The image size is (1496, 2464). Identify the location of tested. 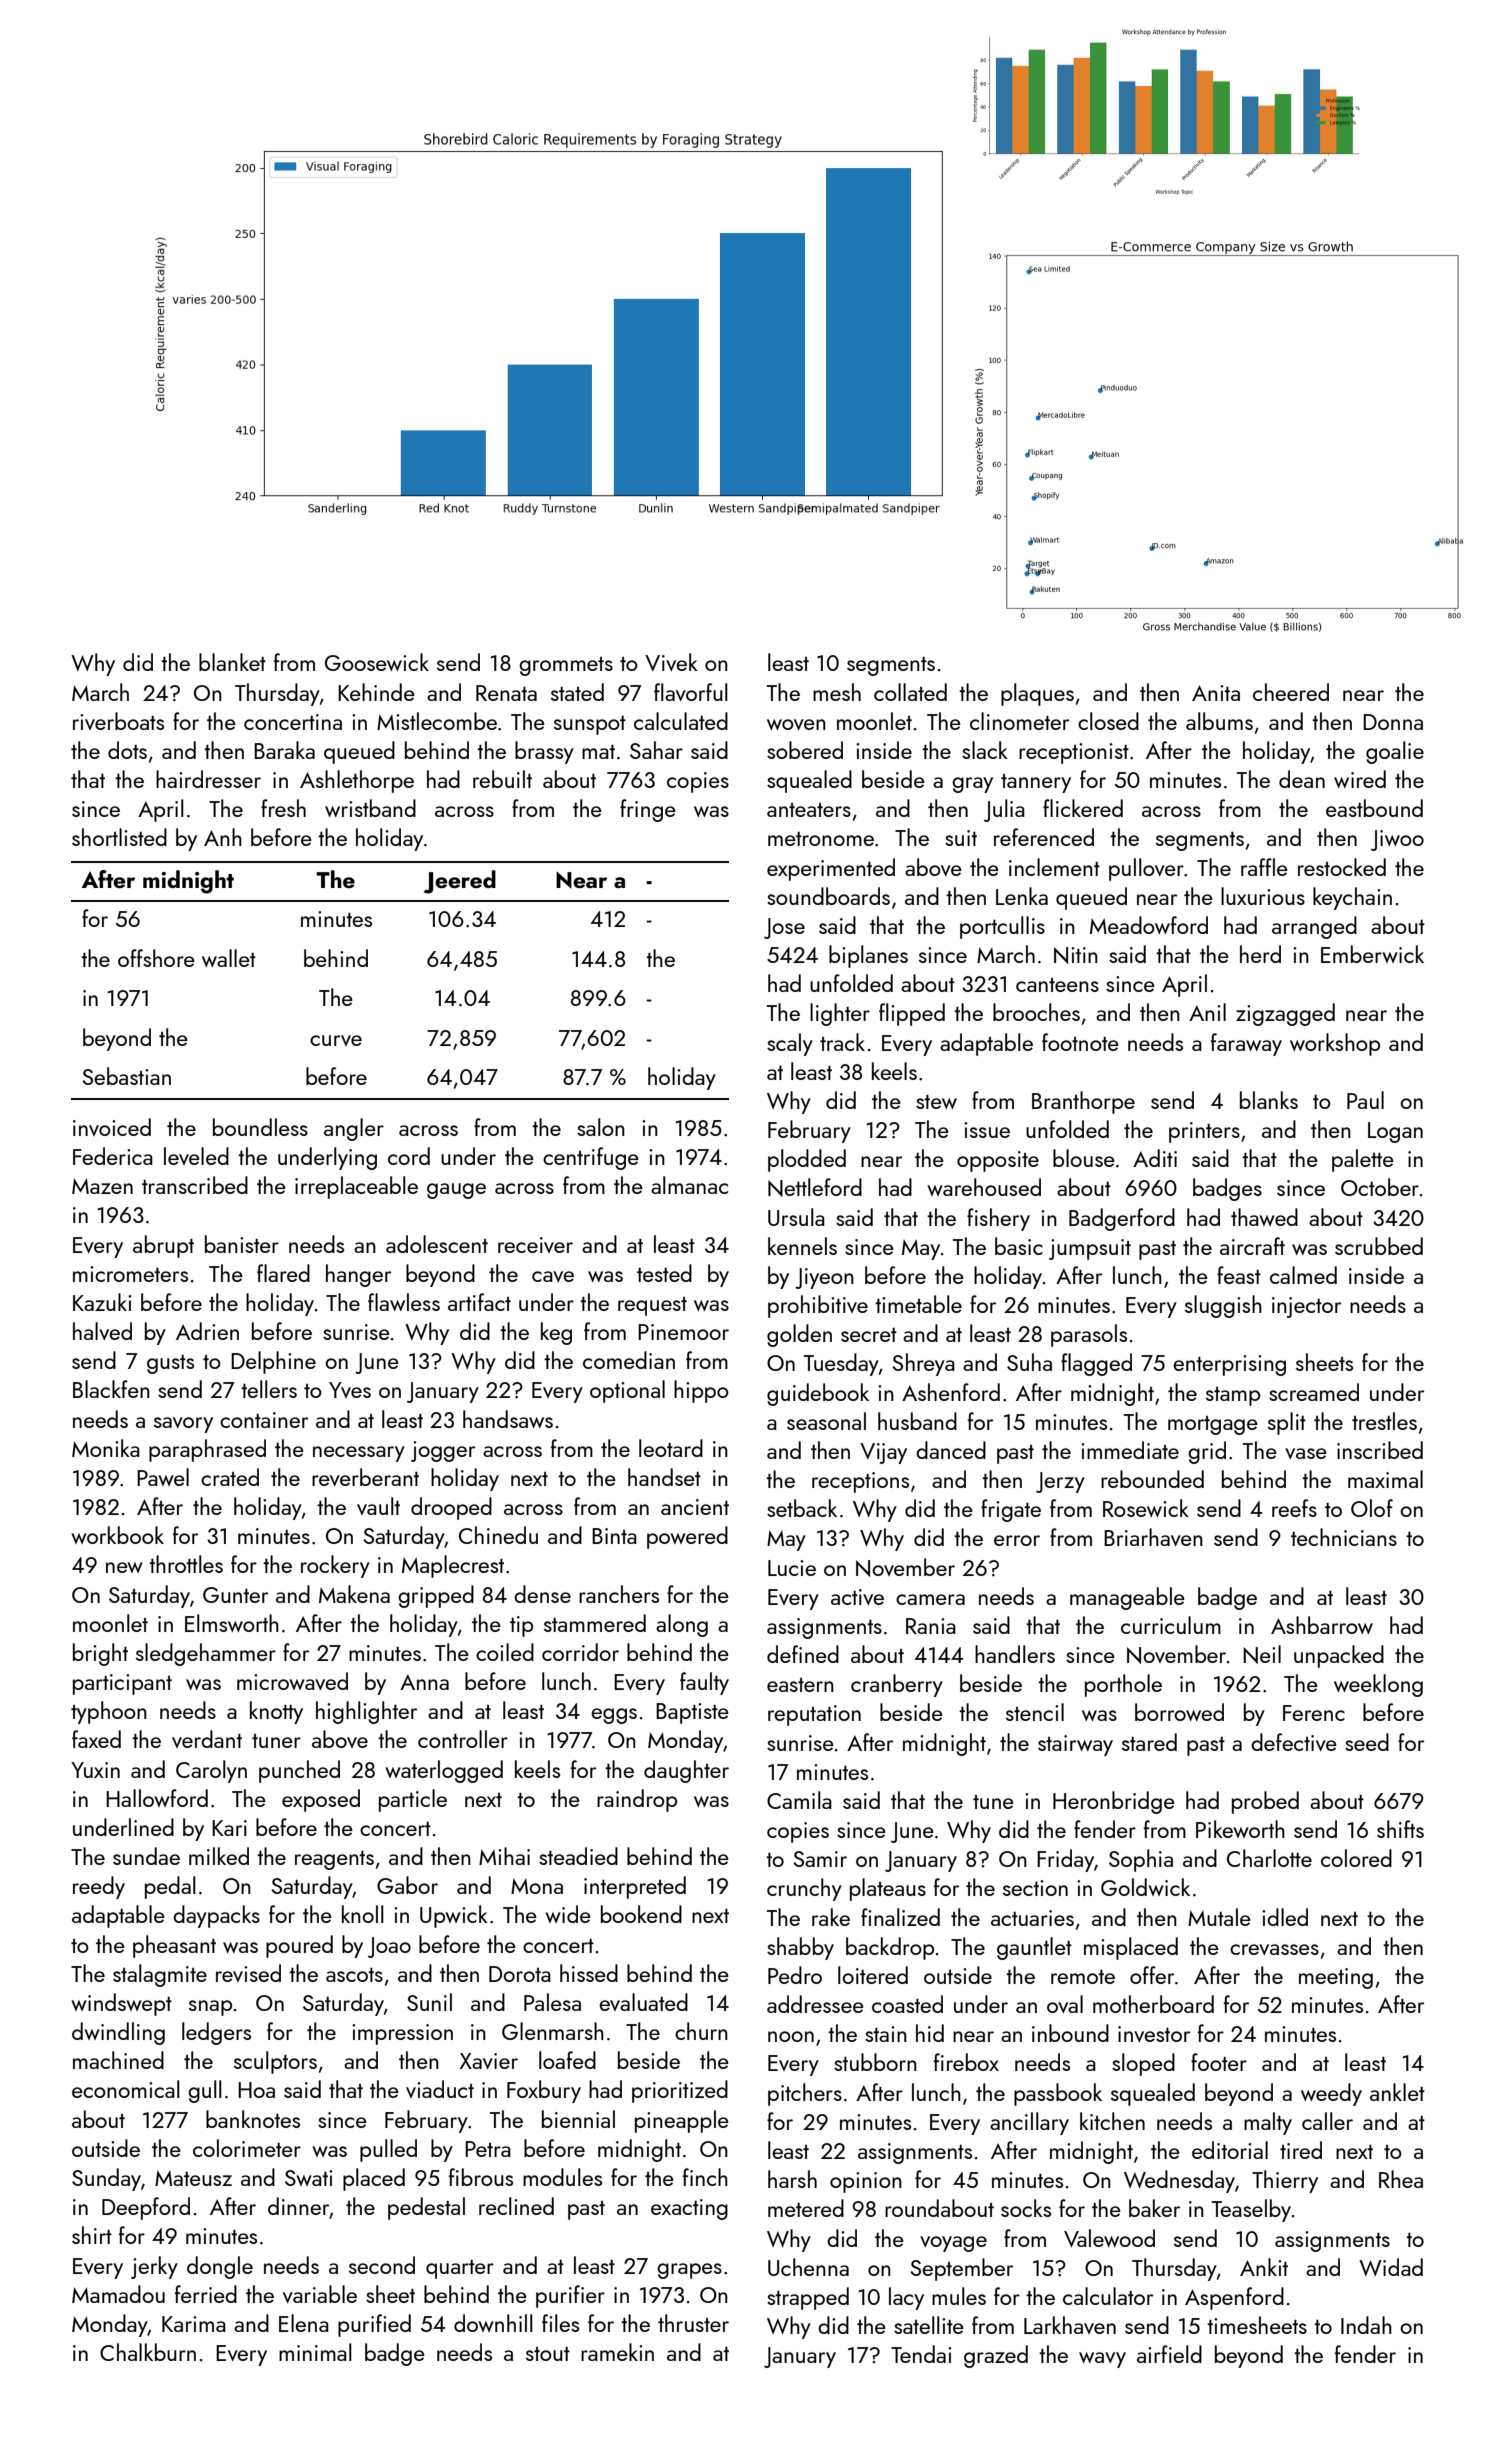
(664, 1273).
